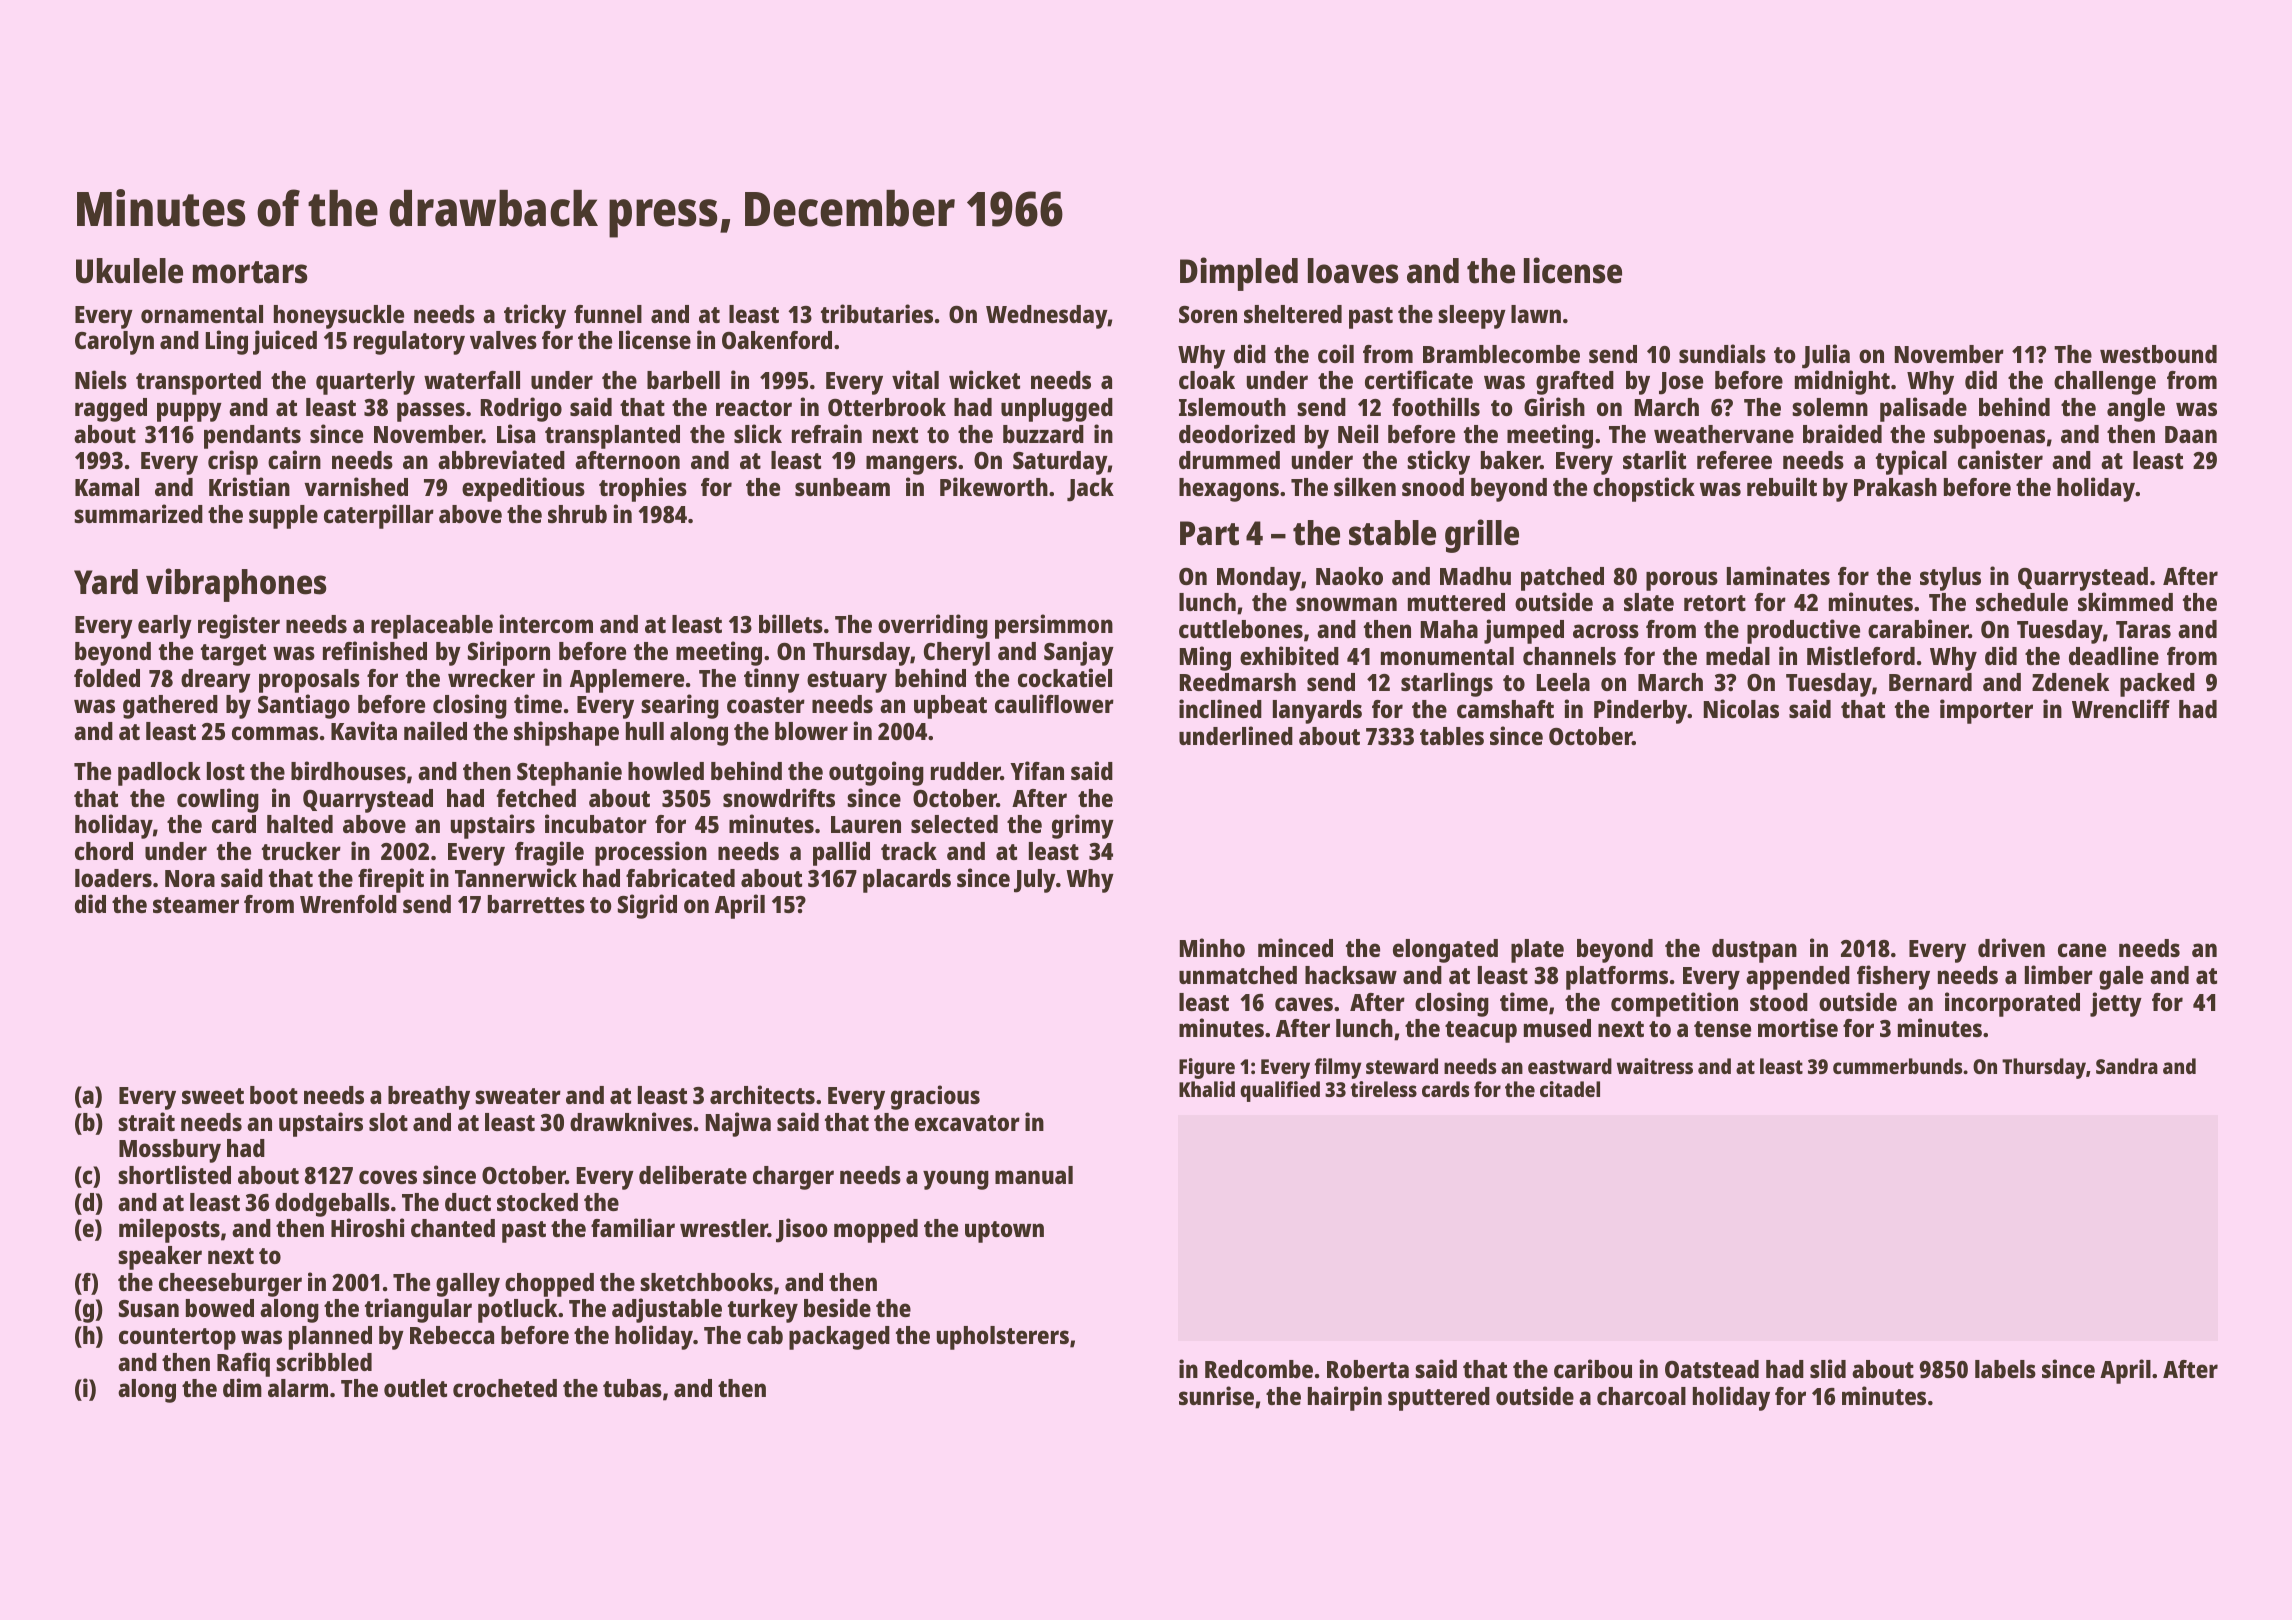 This screenshot has width=2292, height=1620. Describe the element at coordinates (2158, 354) in the screenshot. I see `westbound` at that location.
